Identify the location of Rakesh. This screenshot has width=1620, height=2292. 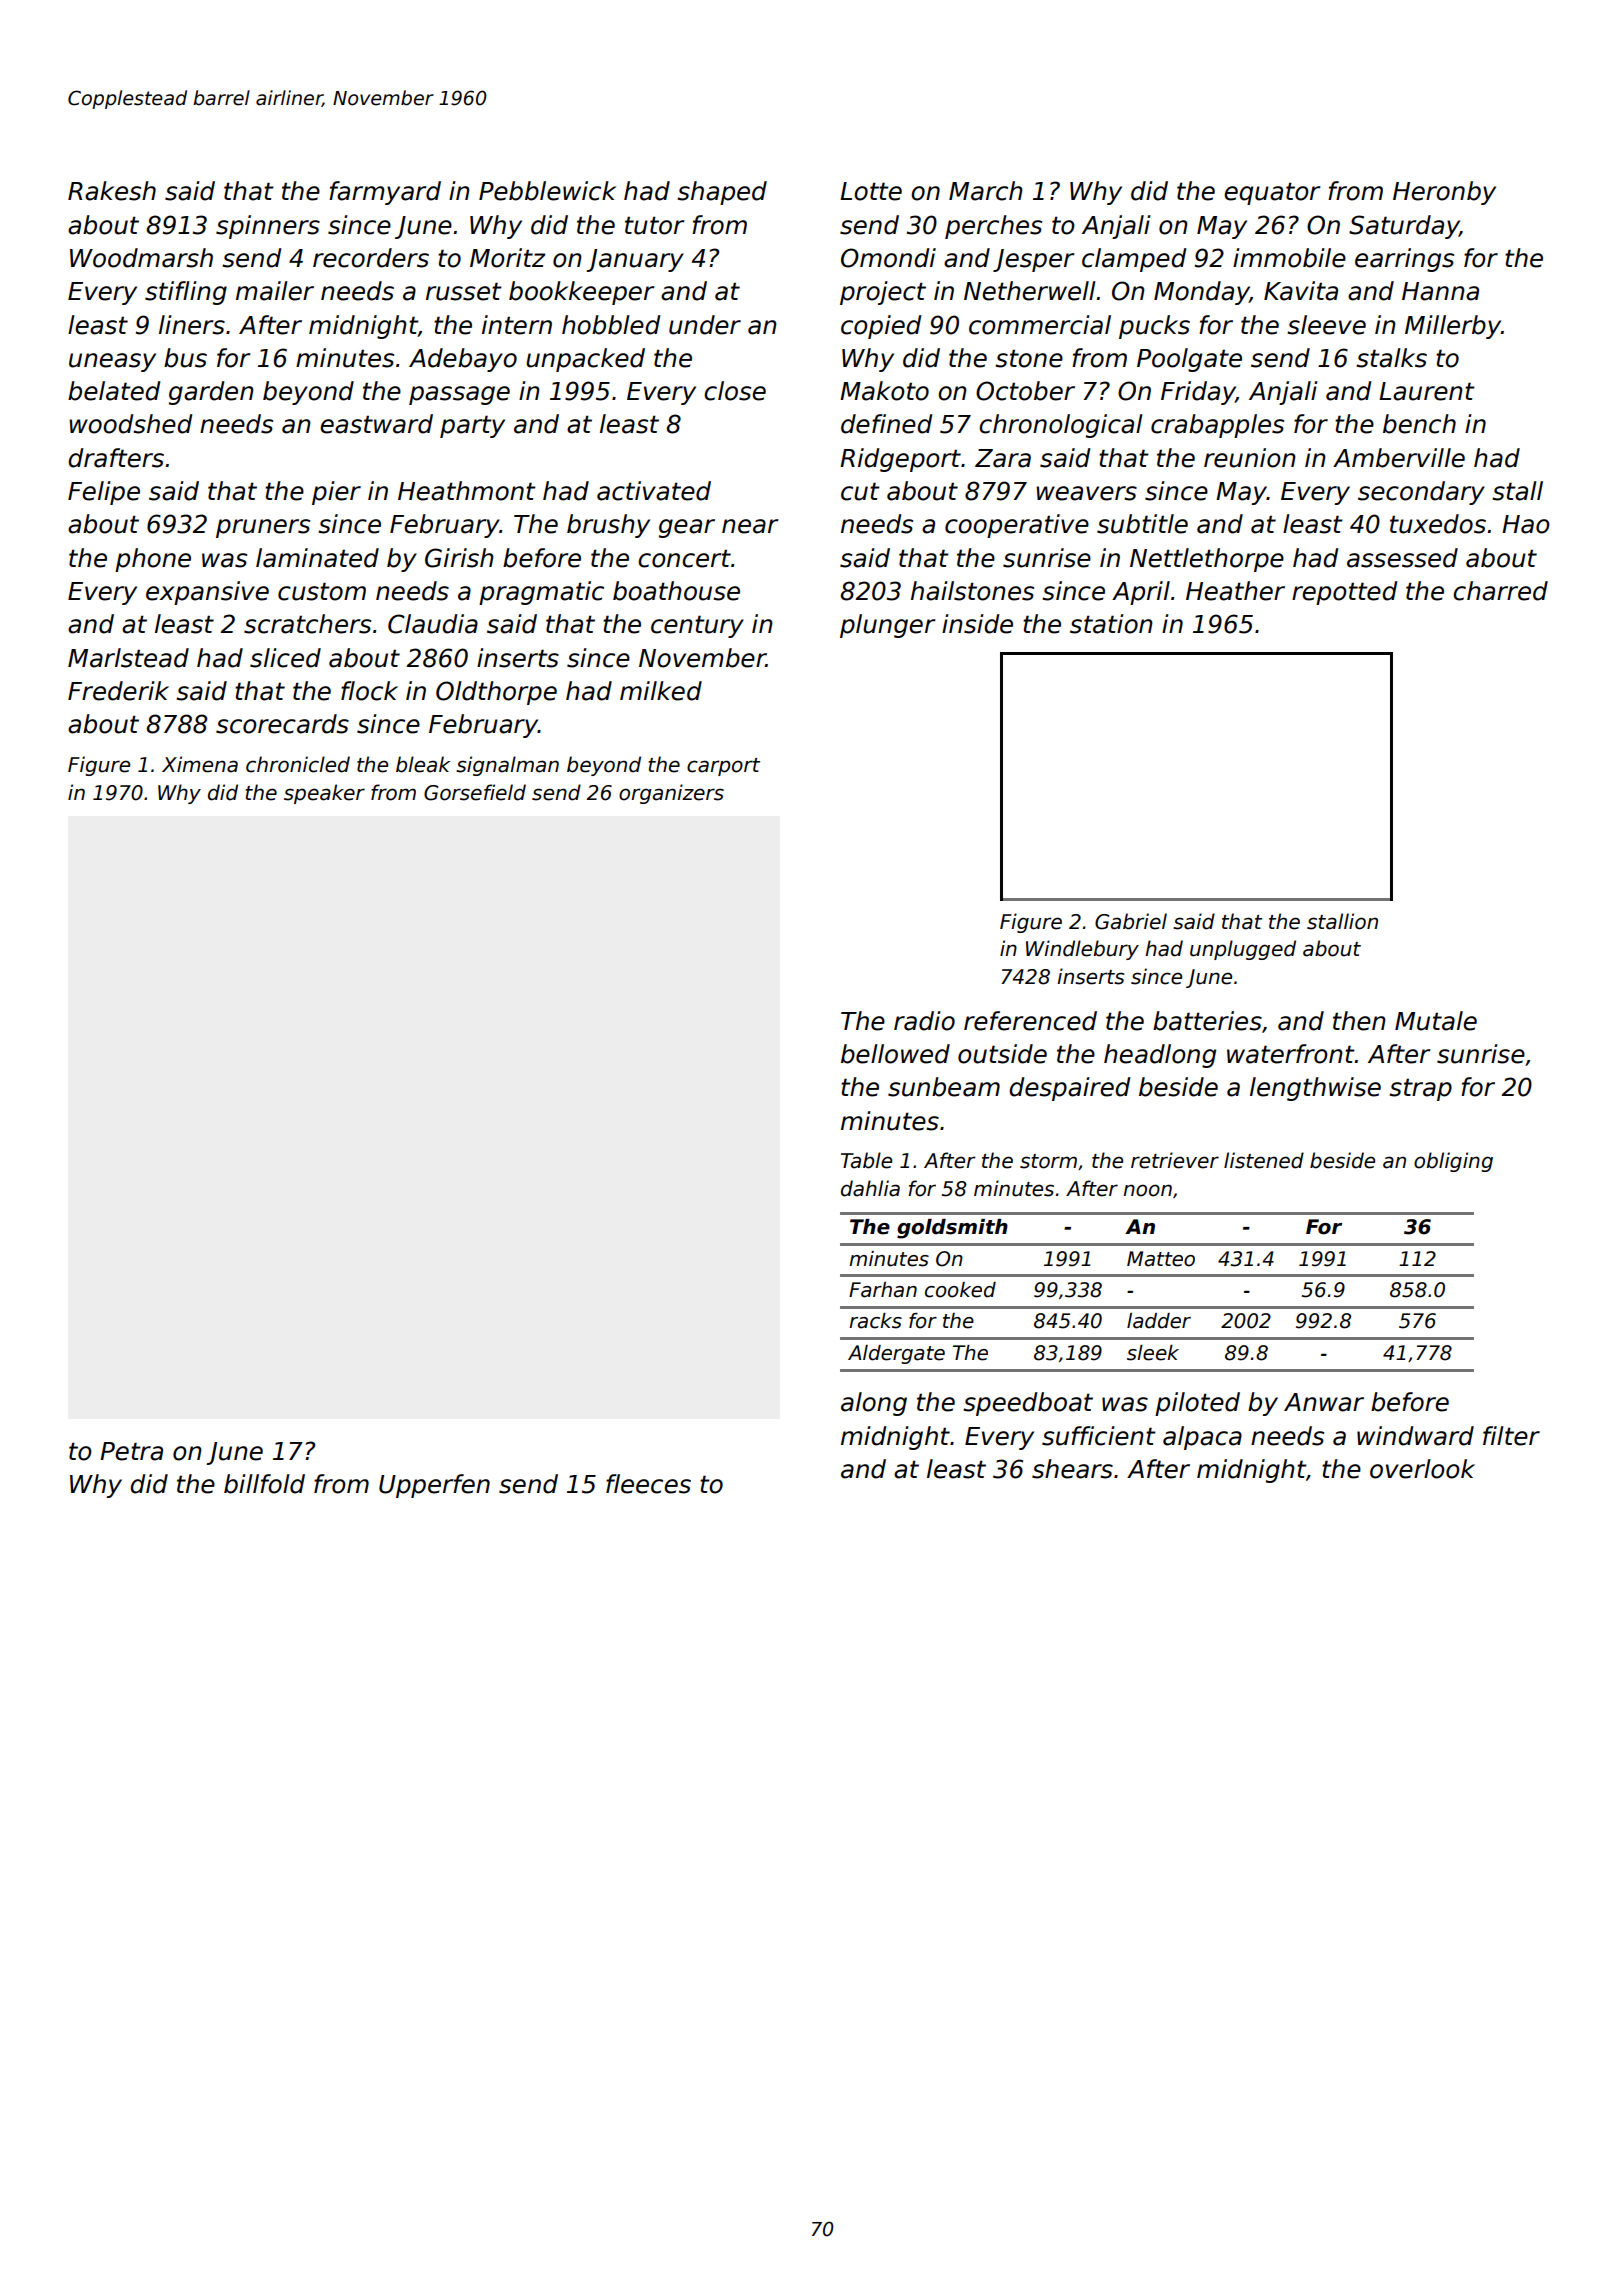
(112, 191).
